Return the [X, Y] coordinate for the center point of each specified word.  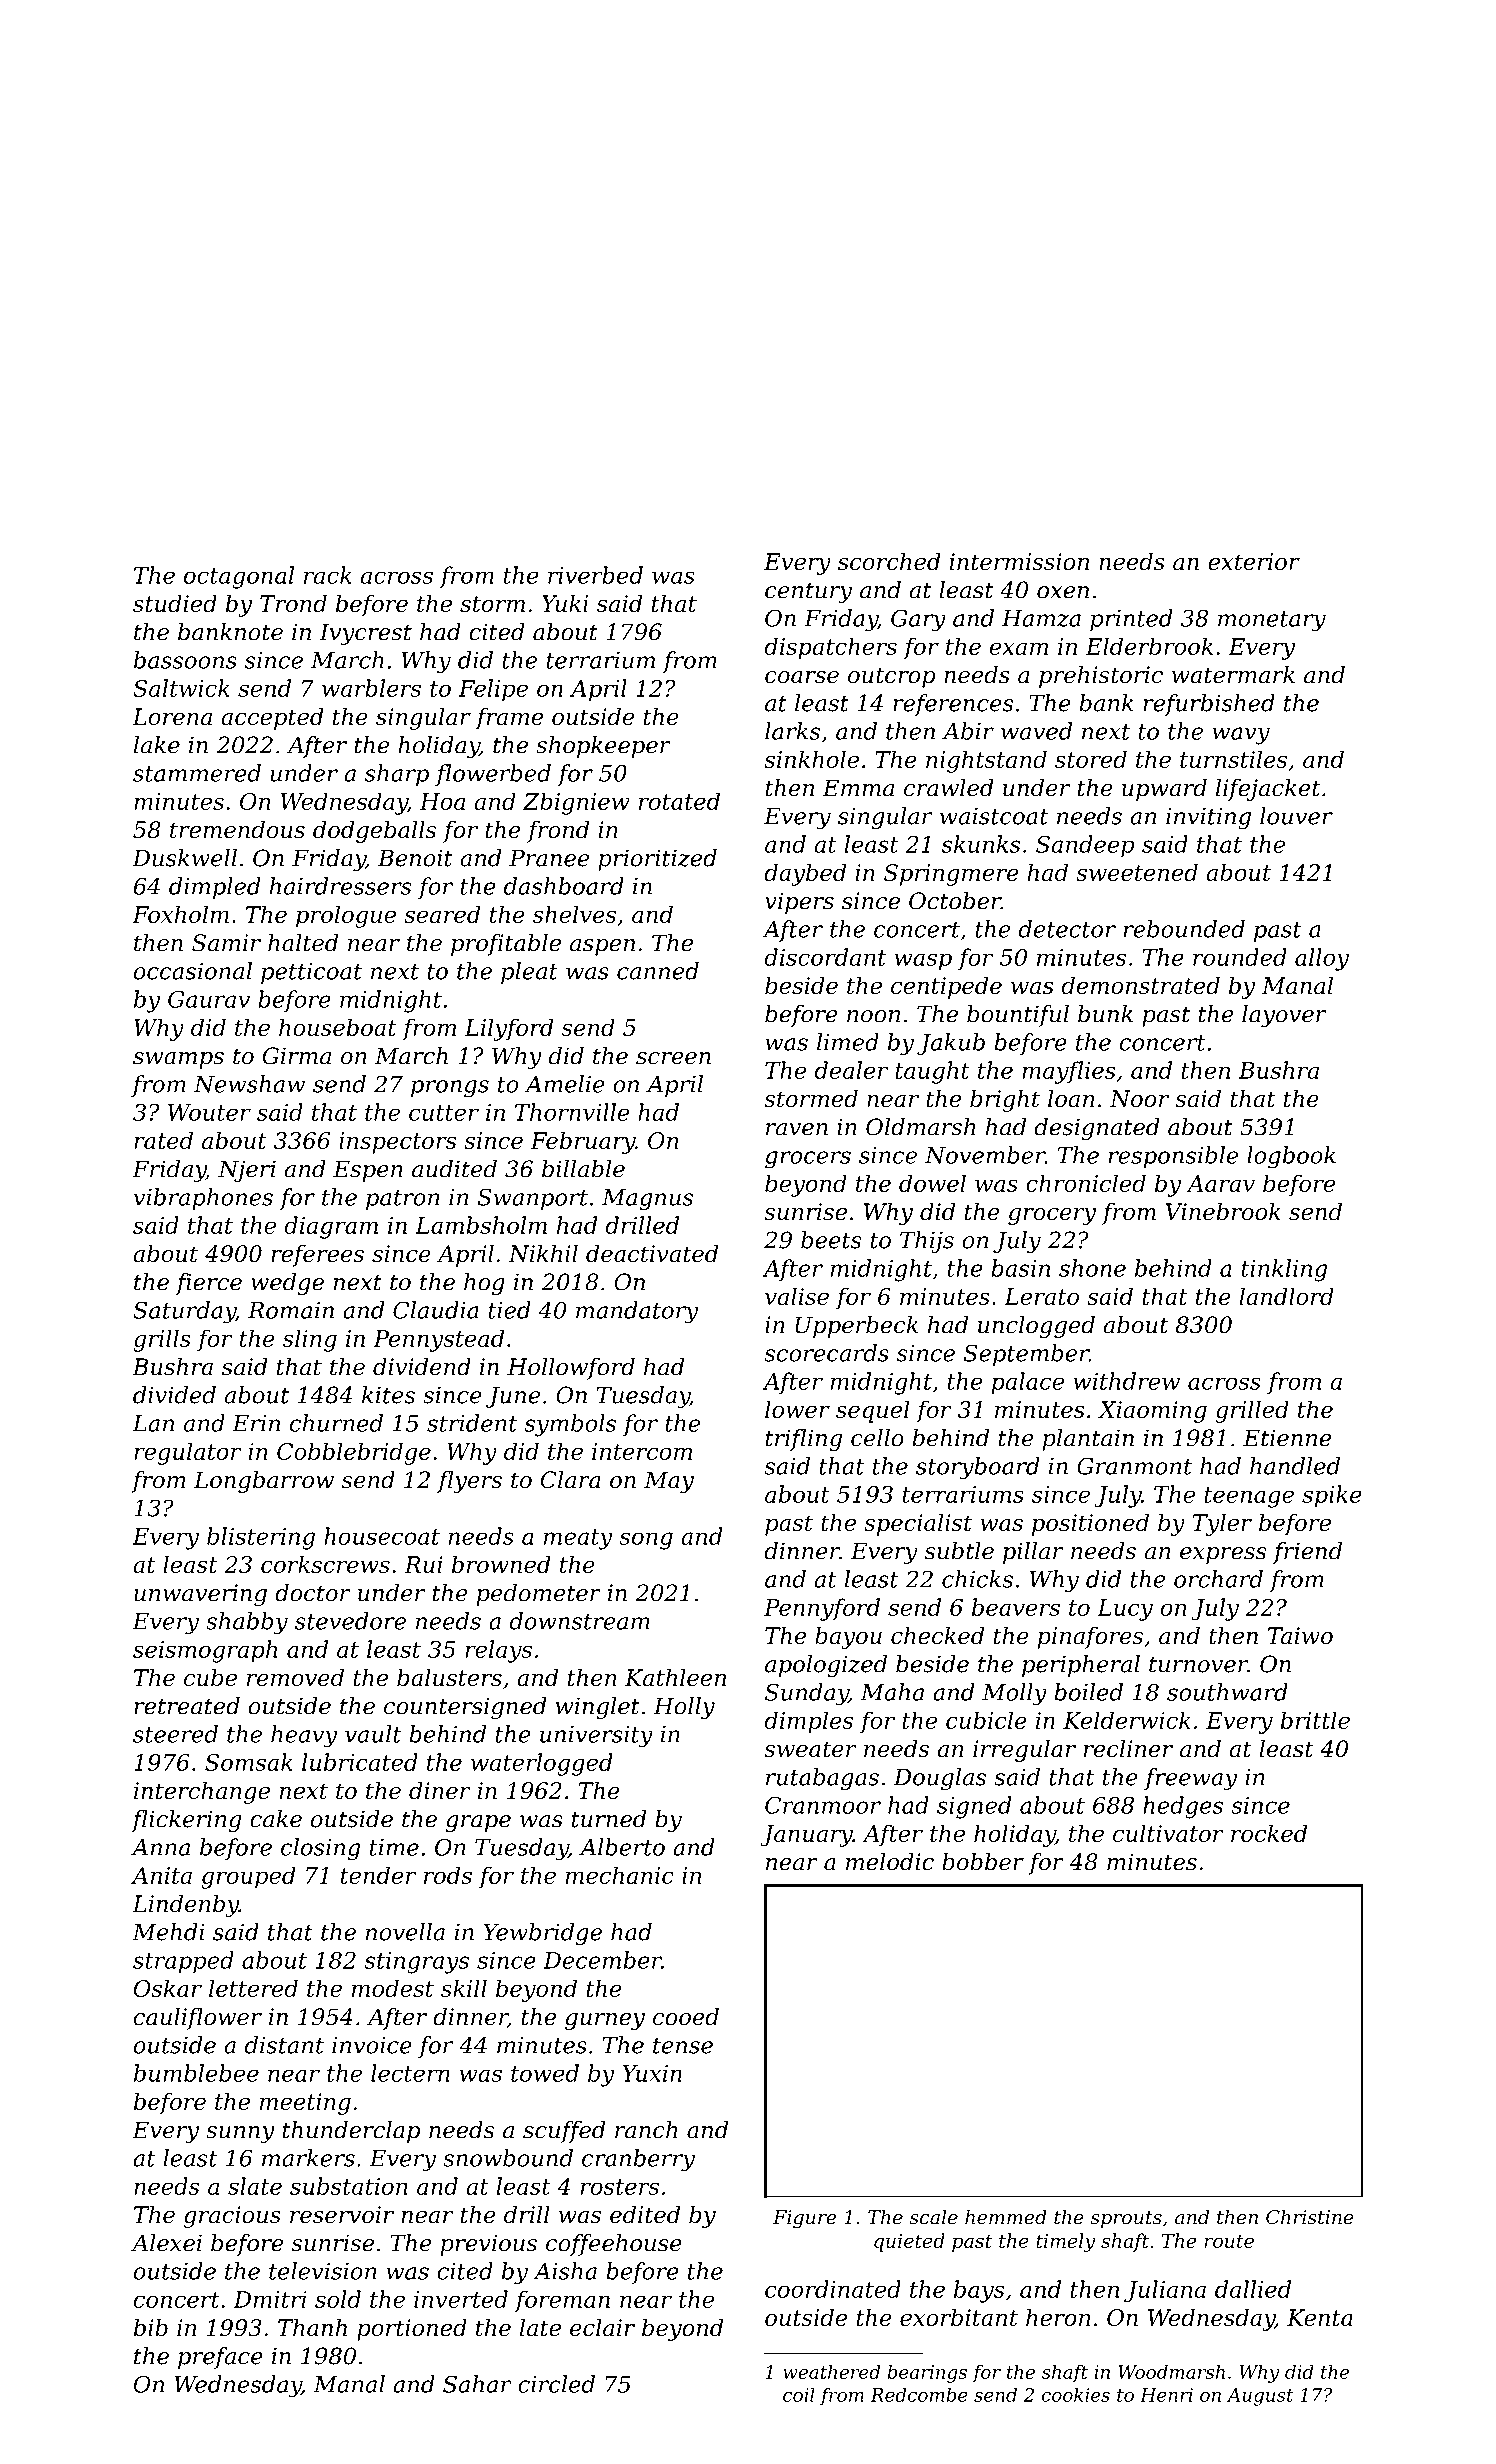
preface [220, 2358]
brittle [1315, 1720]
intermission [1019, 561]
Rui [423, 1564]
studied [175, 603]
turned [609, 1819]
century [808, 593]
